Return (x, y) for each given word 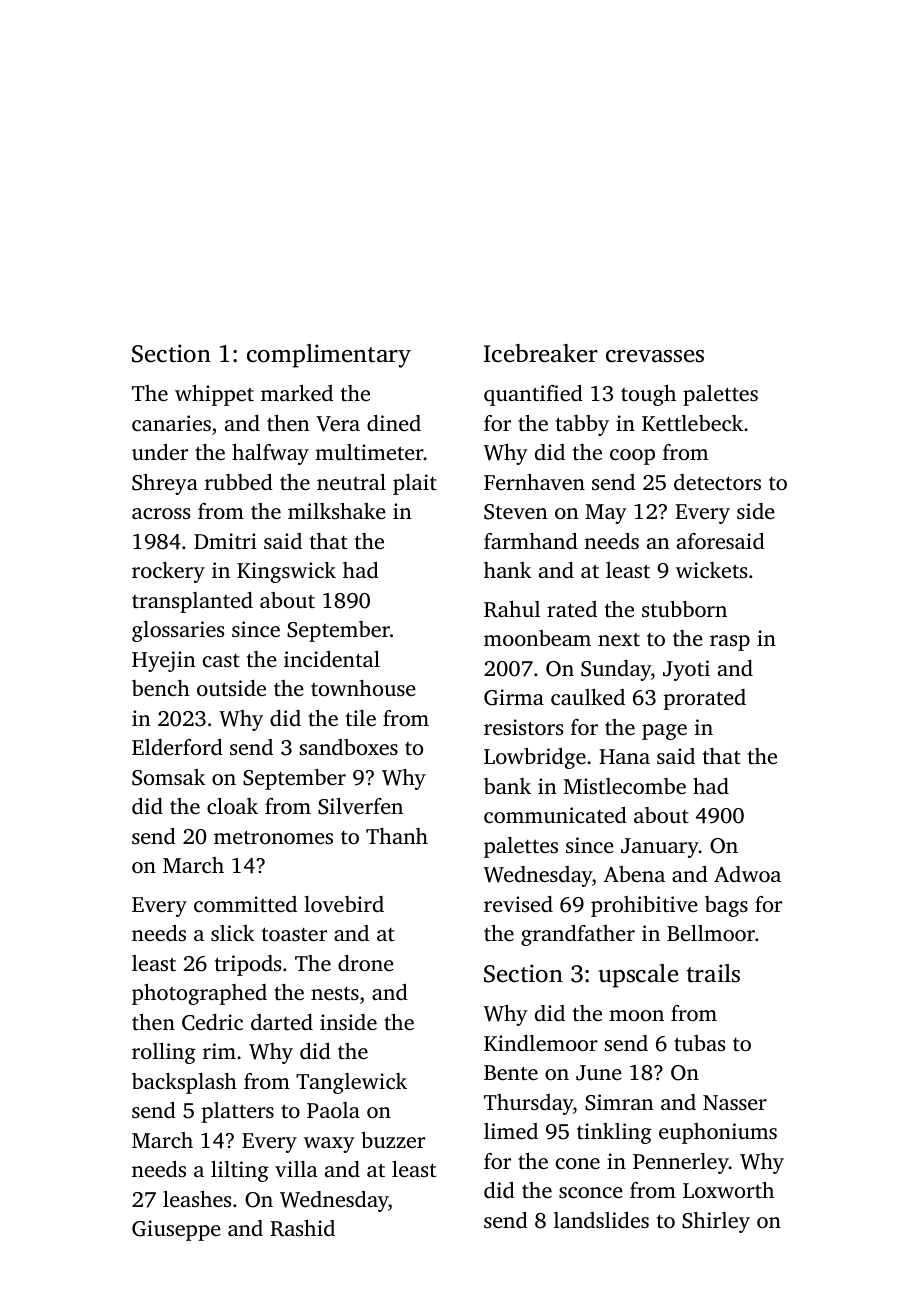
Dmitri (225, 541)
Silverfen (360, 806)
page (664, 732)
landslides (601, 1220)
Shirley (716, 1222)
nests (335, 993)
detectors (717, 482)
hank (508, 570)
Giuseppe (176, 1230)
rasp (730, 643)
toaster (294, 934)
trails (713, 973)
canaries (171, 423)
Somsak (169, 777)
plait (415, 484)
